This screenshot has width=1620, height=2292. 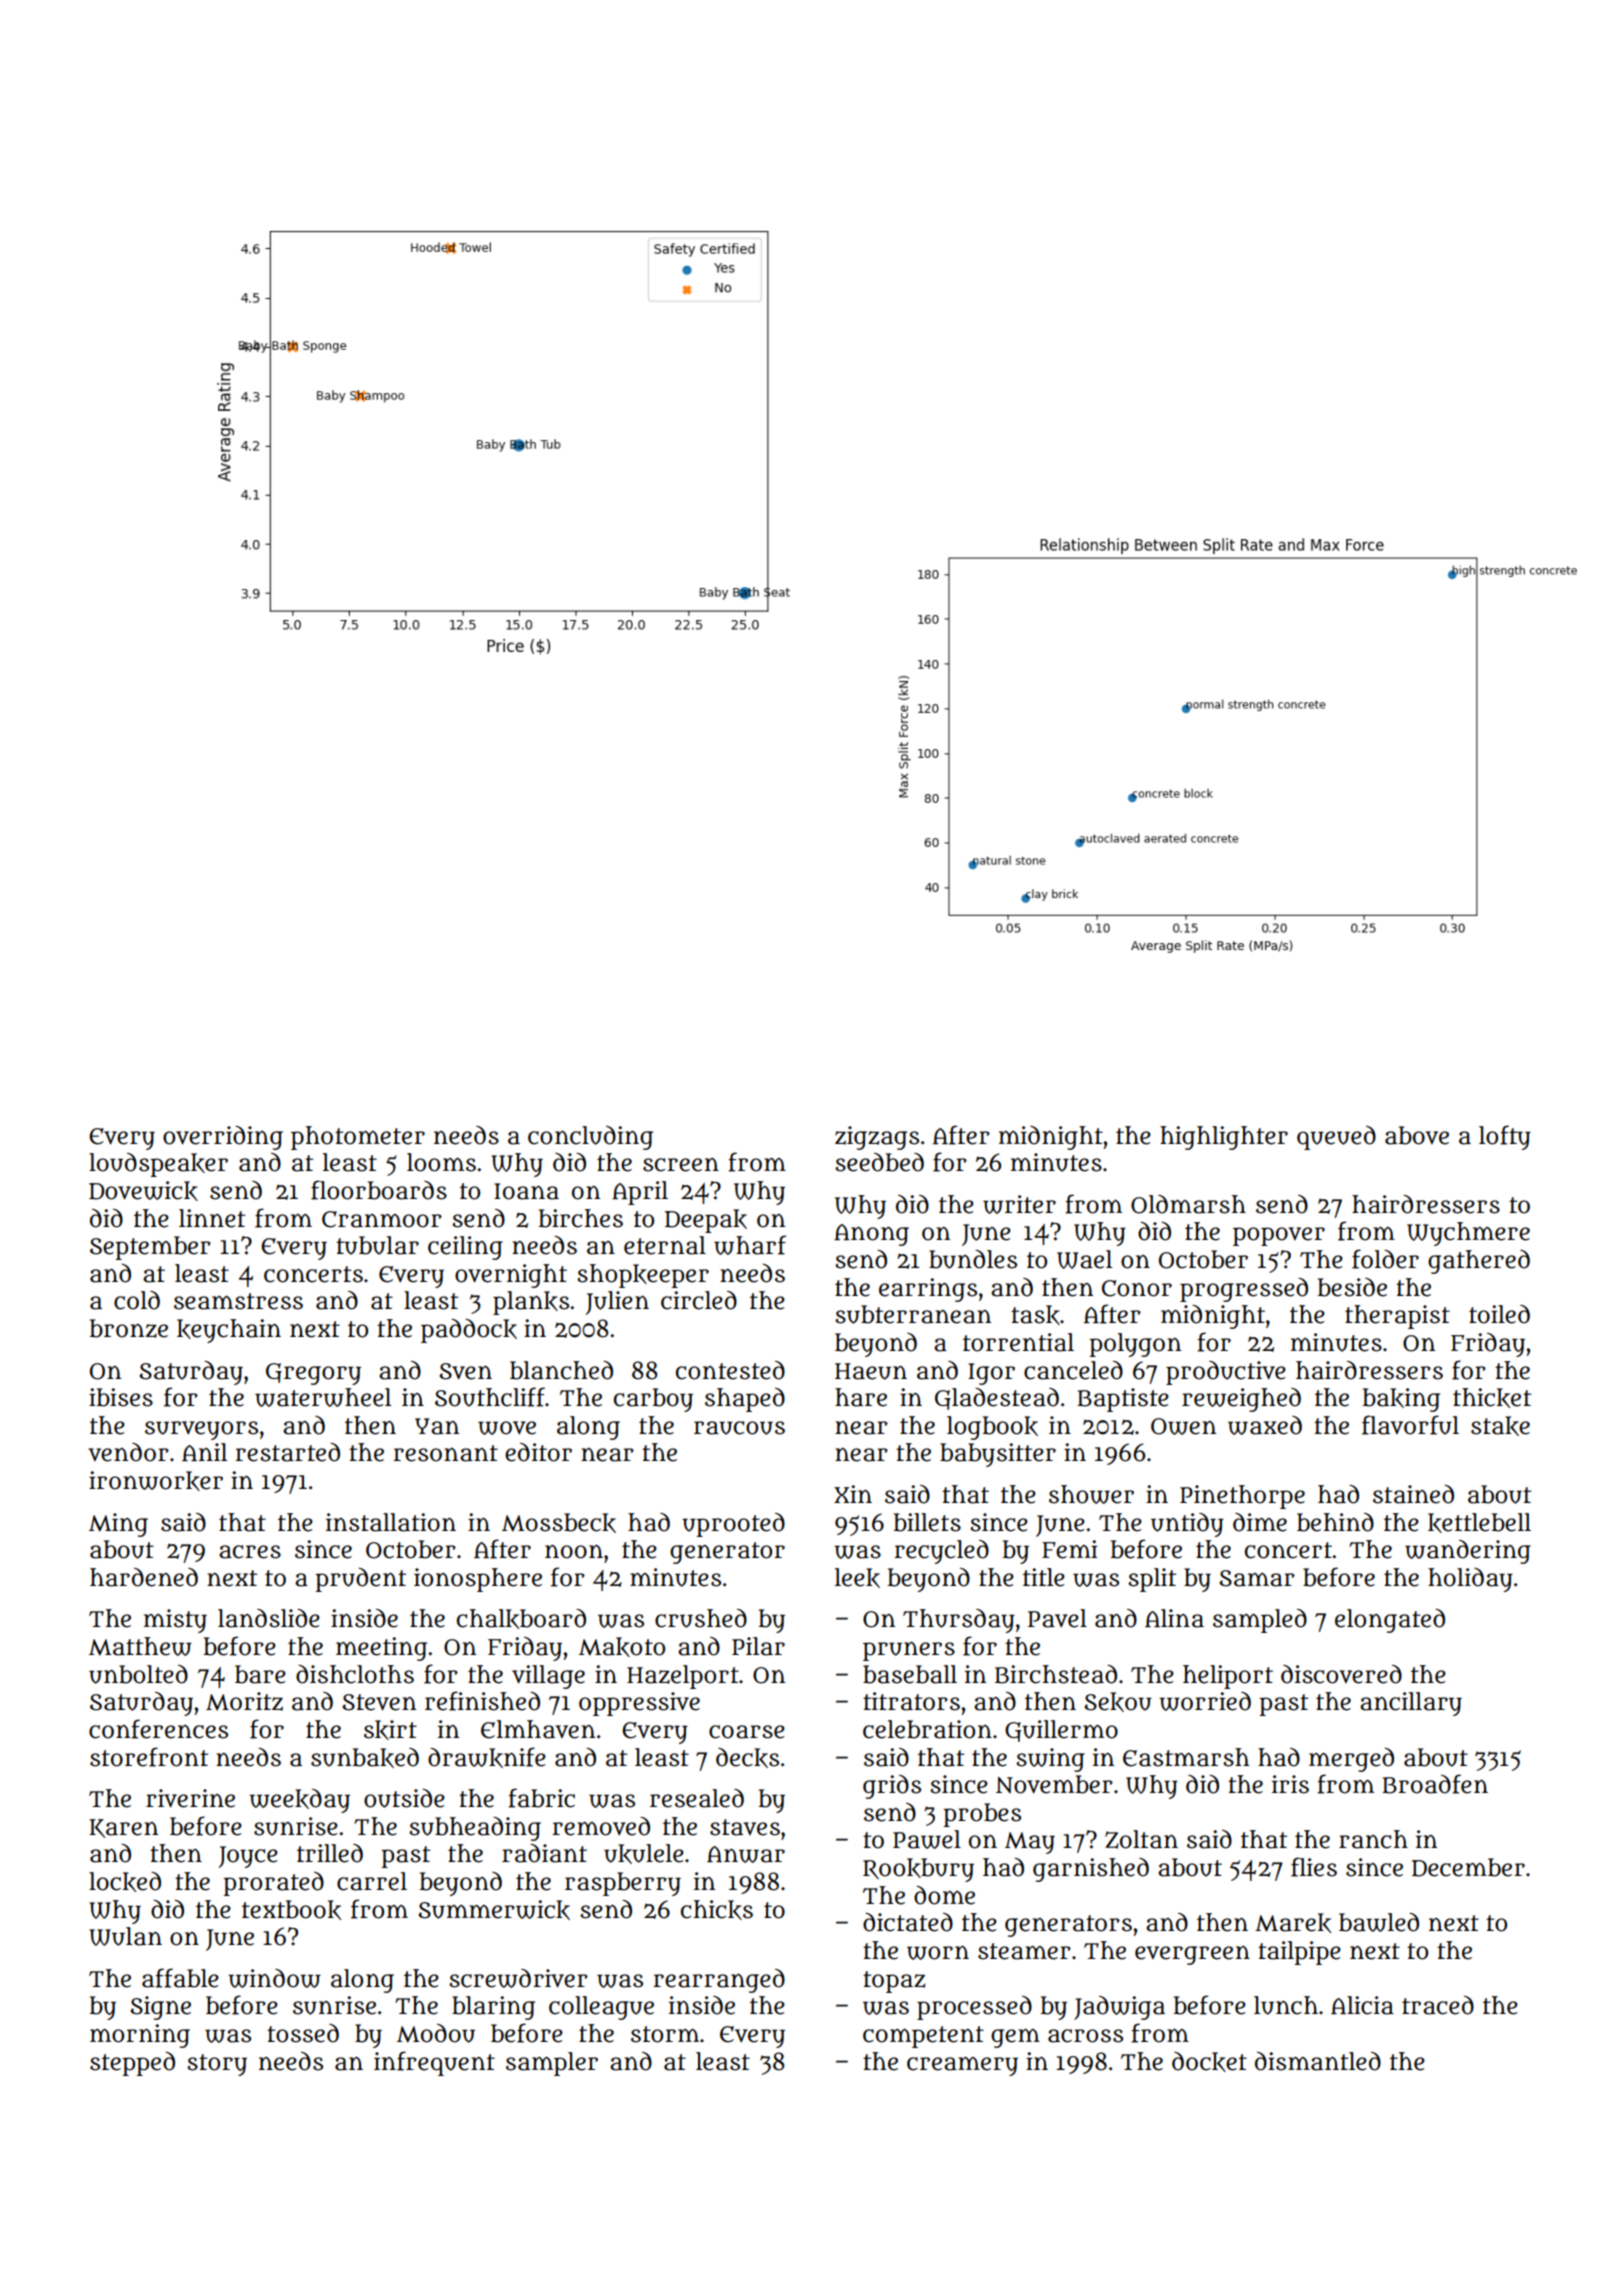 What do you see at coordinates (665, 2034) in the screenshot?
I see `storm` at bounding box center [665, 2034].
